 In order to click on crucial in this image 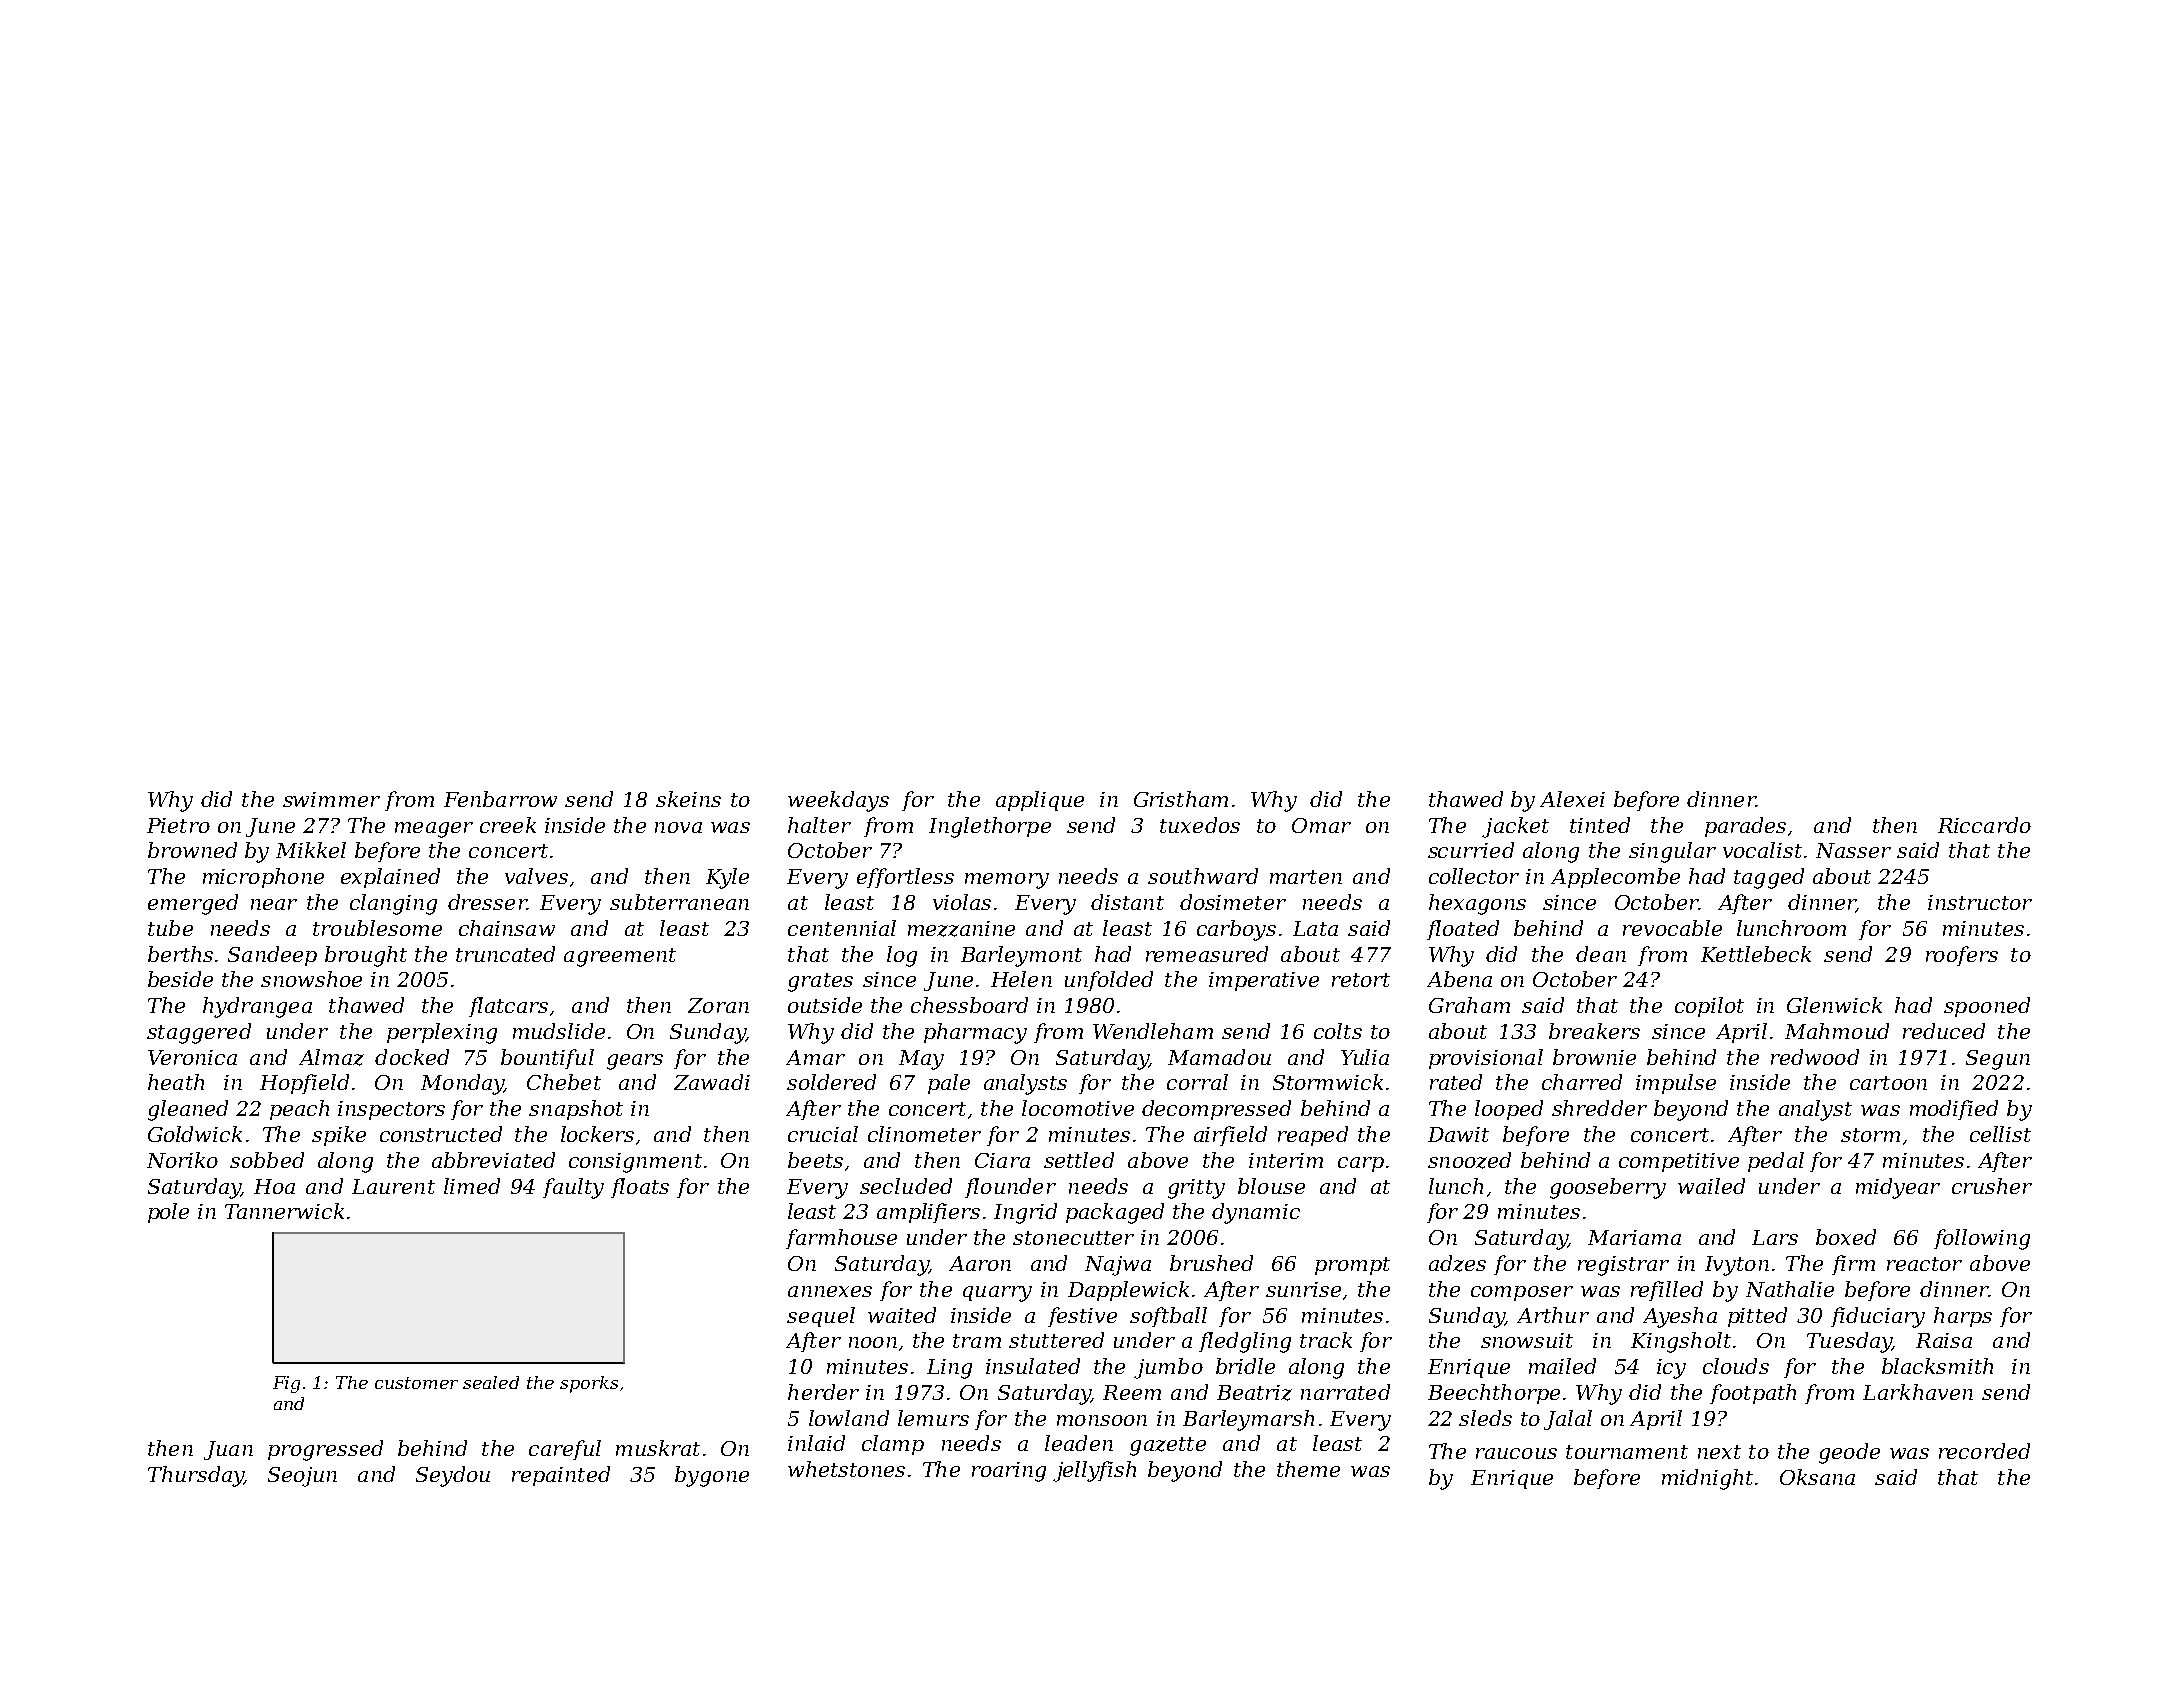, I will do `click(823, 1134)`.
